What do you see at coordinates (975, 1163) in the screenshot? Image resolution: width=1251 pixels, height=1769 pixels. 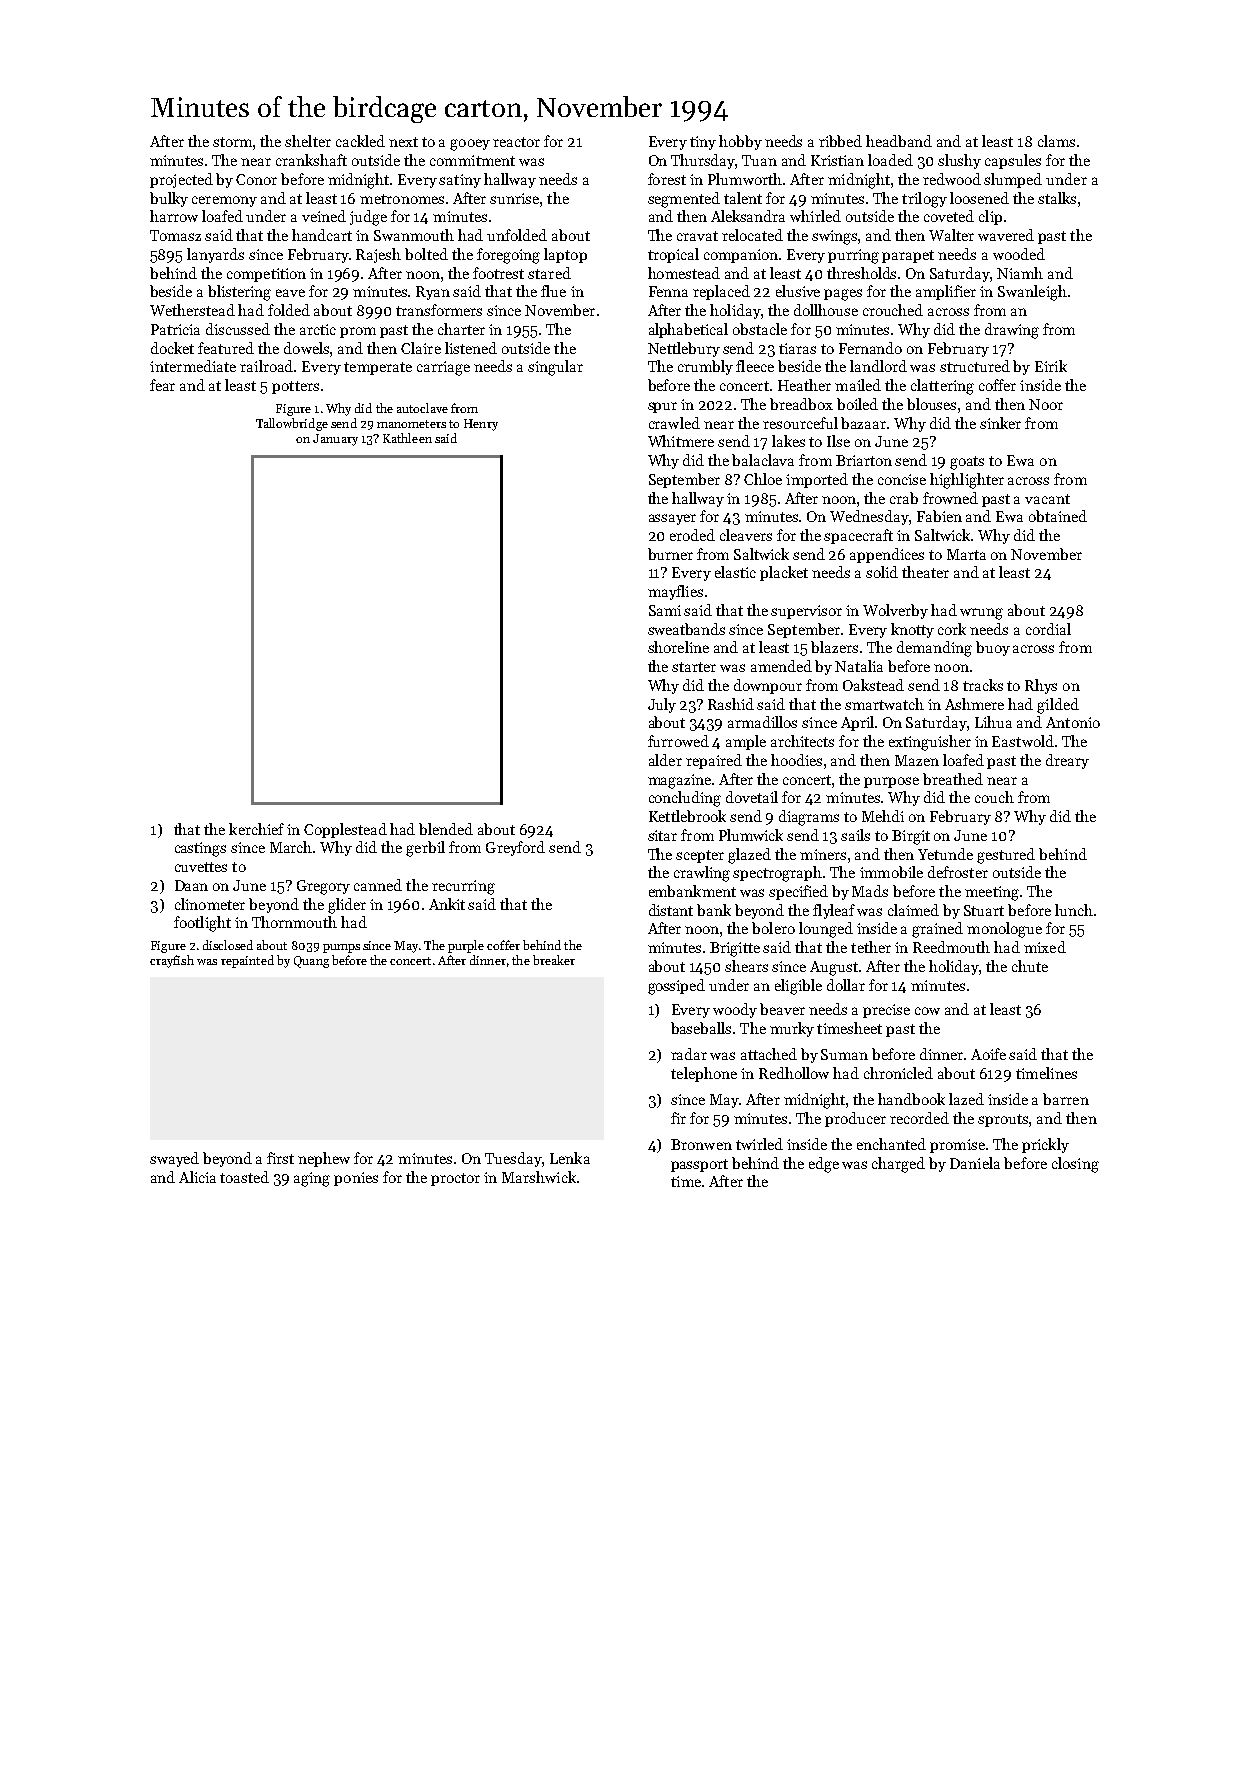 I see `Daniela` at bounding box center [975, 1163].
